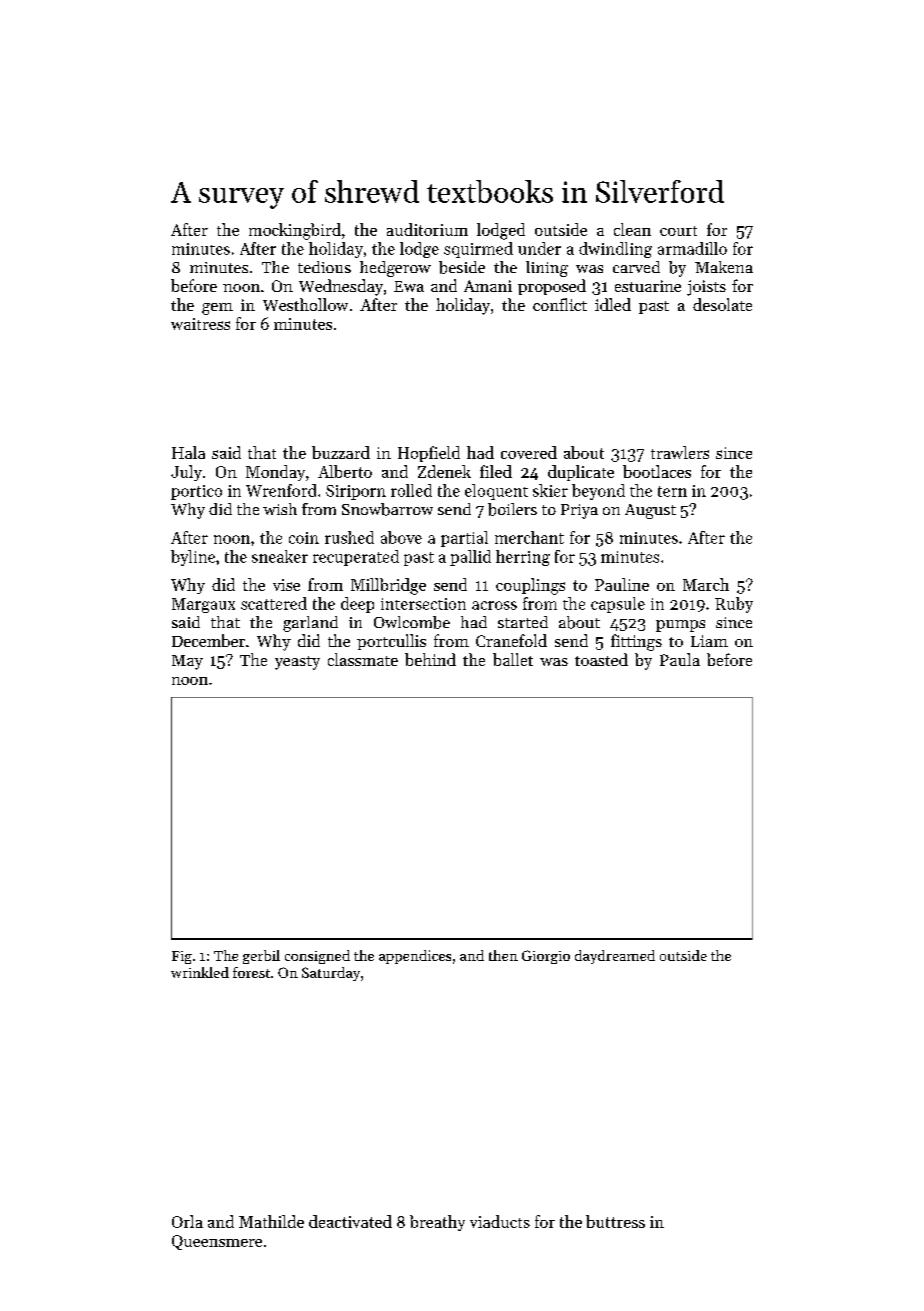  I want to click on daydreamed, so click(615, 957).
